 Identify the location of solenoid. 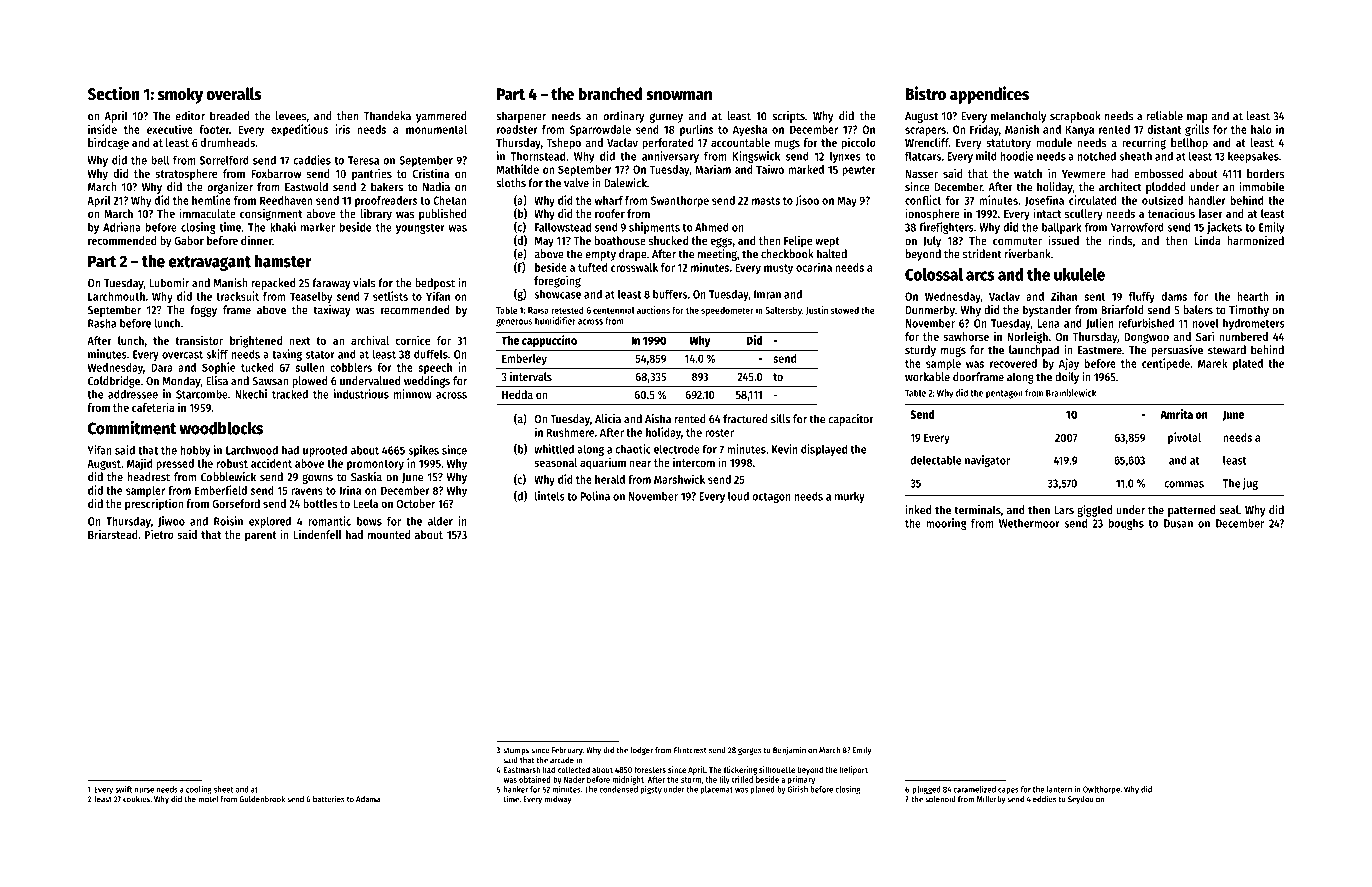
(940, 799).
